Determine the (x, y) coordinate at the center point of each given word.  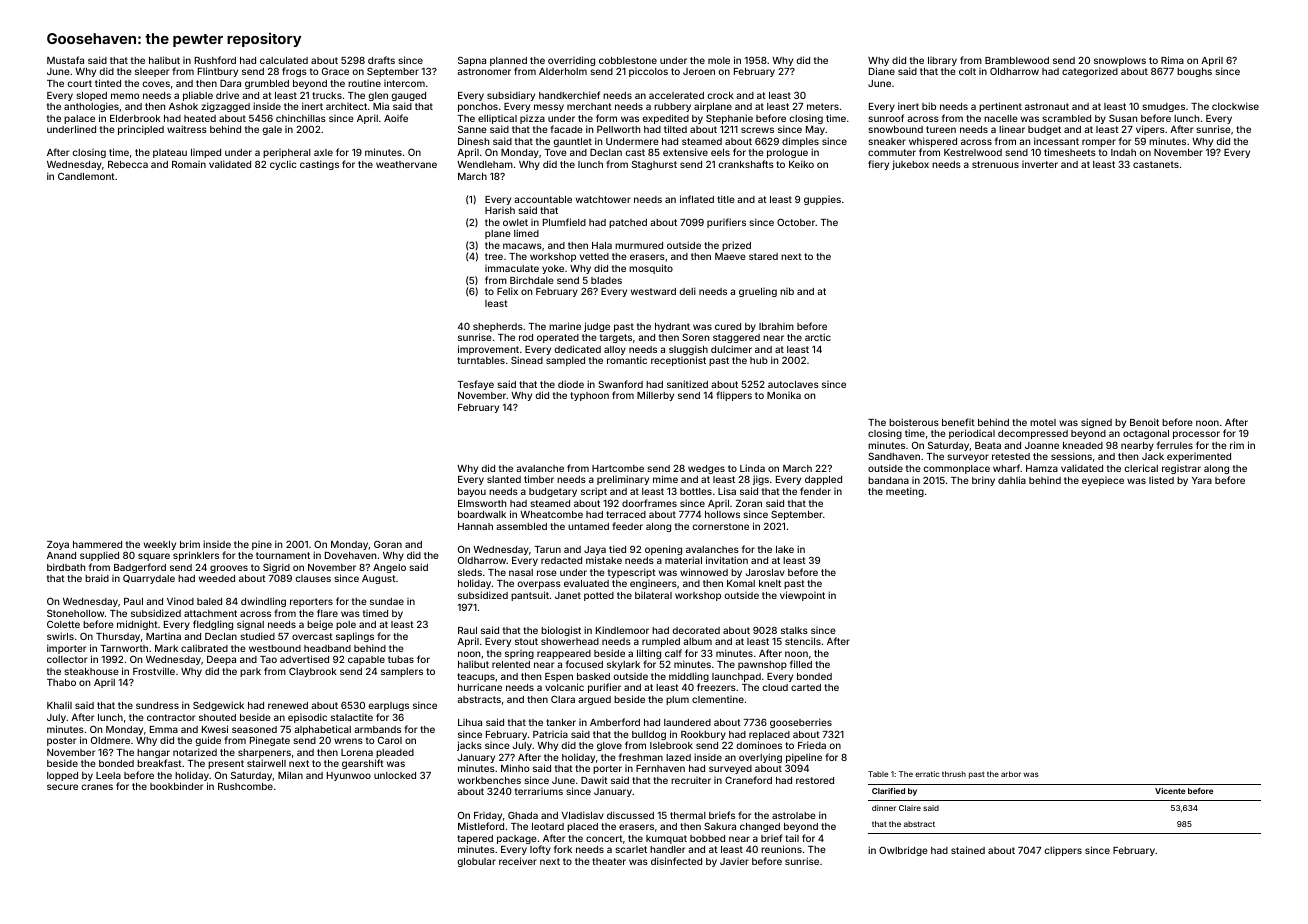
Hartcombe (618, 468)
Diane (882, 71)
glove (609, 746)
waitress (187, 129)
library (942, 61)
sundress (157, 705)
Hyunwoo (349, 776)
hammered (97, 544)
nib (787, 291)
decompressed (1033, 434)
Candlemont (86, 176)
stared (763, 256)
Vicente (1170, 791)
